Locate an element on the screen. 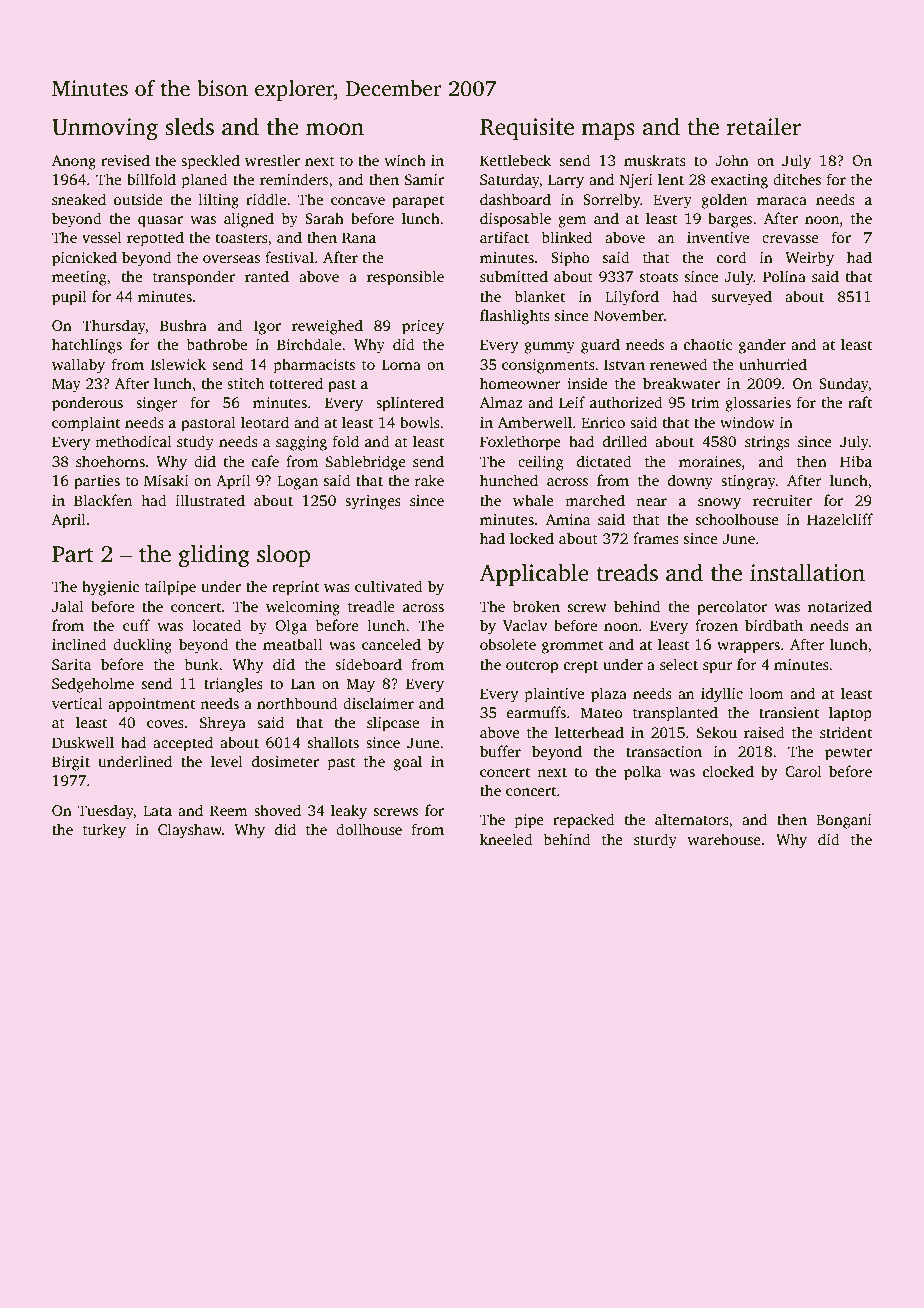 This screenshot has height=1308, width=924. transplanted is located at coordinates (675, 714).
